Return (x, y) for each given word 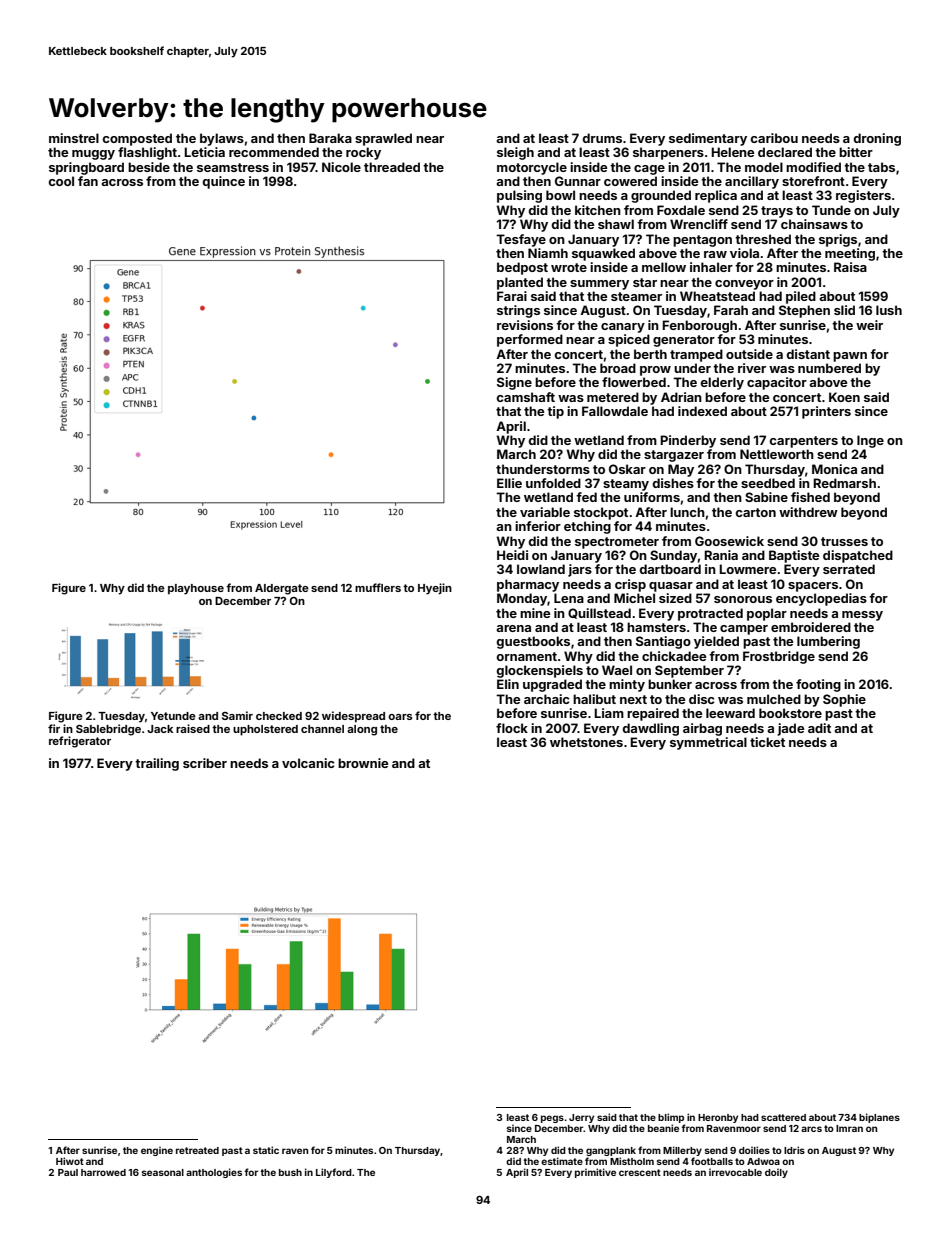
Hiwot (70, 1161)
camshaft (525, 397)
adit (819, 728)
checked (279, 716)
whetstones (586, 742)
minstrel (74, 138)
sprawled (383, 139)
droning (877, 139)
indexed (702, 411)
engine (157, 1151)
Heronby (718, 1118)
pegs (552, 1119)
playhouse (196, 589)
